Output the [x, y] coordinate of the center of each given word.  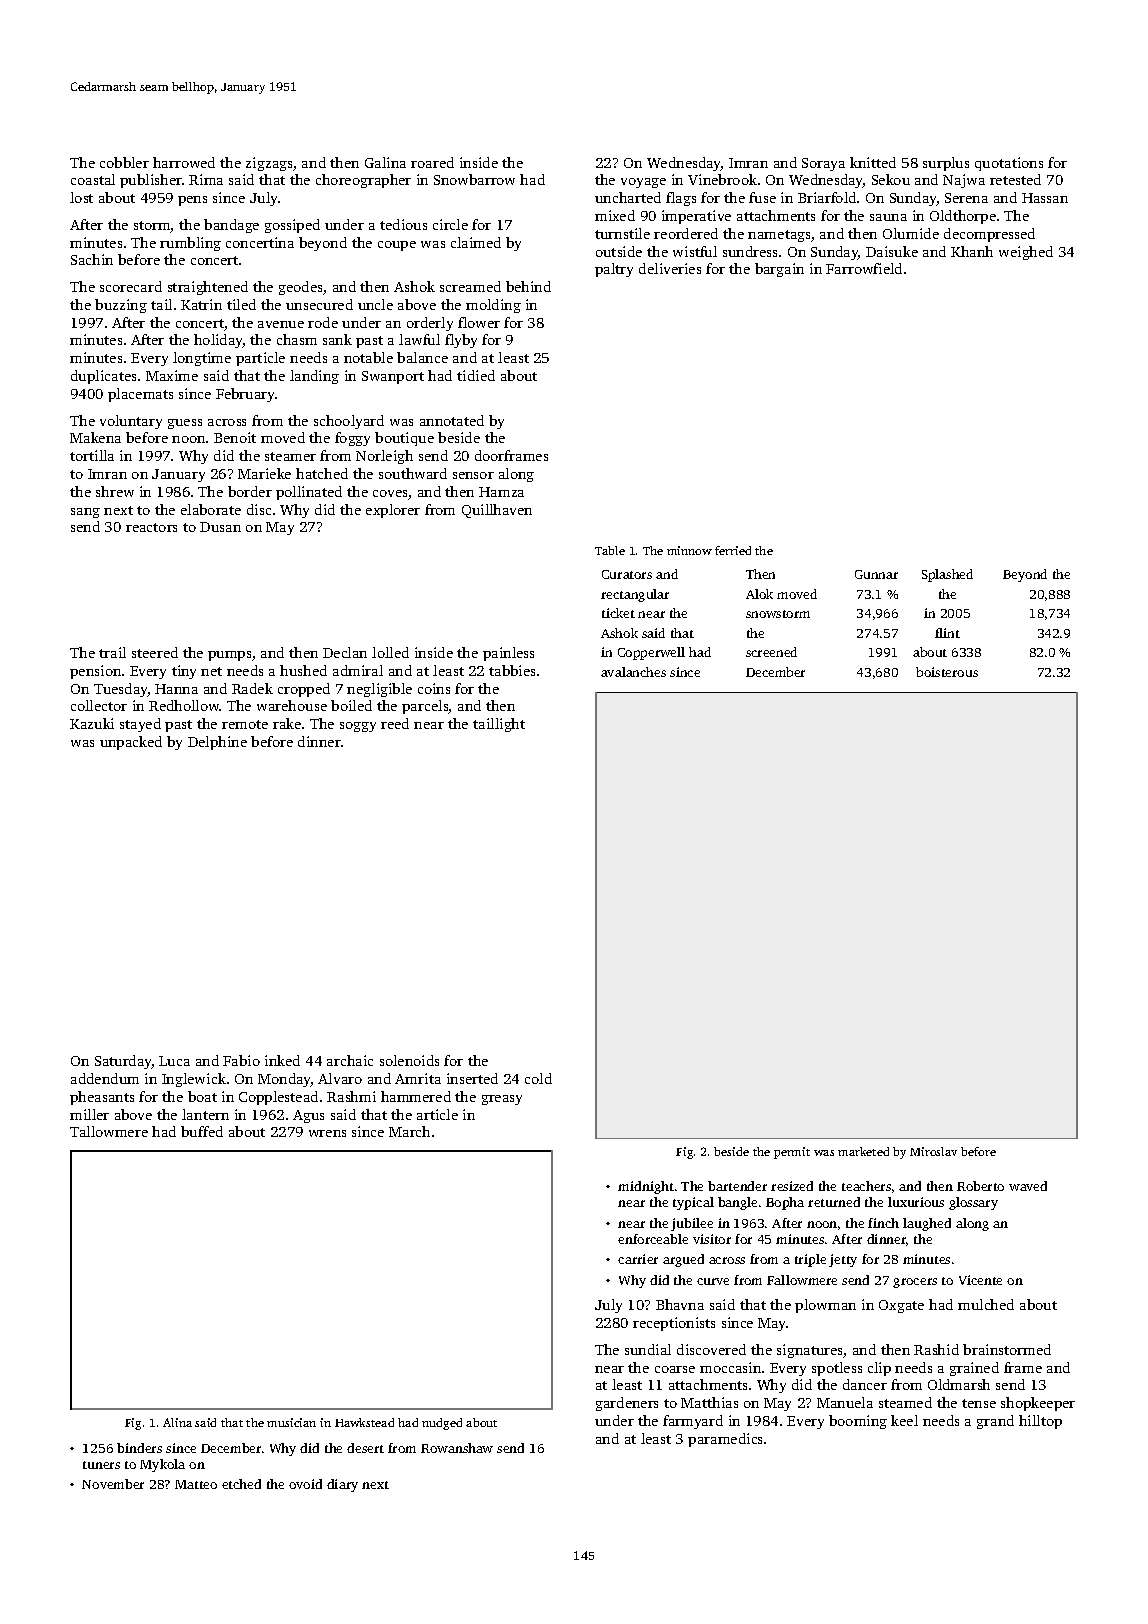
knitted [873, 162]
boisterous [947, 672]
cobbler [124, 162]
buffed [202, 1131]
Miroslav [933, 1151]
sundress [750, 251]
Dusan [220, 527]
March [409, 1131]
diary [342, 1485]
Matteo [196, 1484]
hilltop [1040, 1422]
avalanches [633, 672]
